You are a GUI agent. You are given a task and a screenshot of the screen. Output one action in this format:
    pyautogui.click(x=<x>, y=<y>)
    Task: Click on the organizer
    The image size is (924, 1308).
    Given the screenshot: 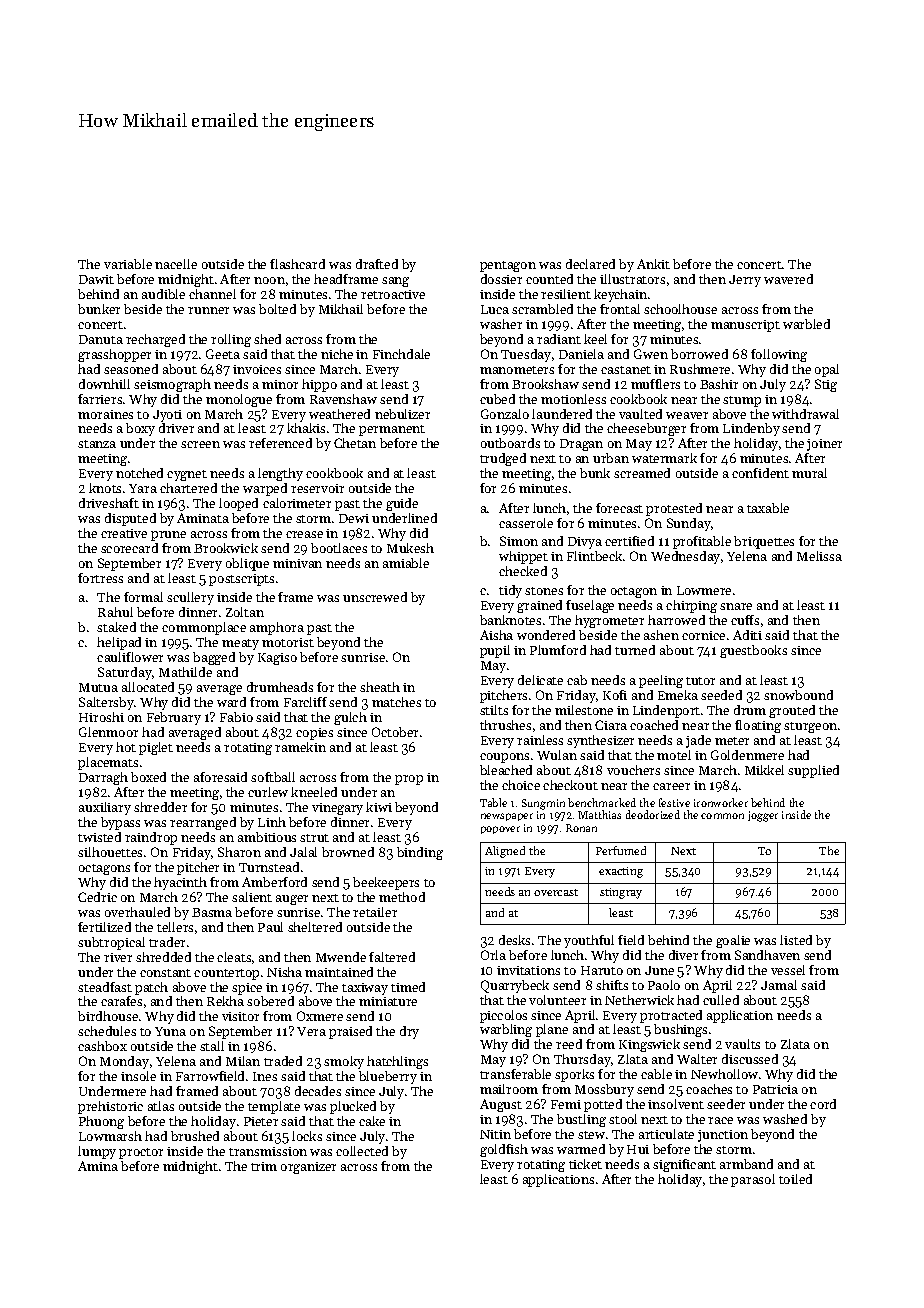 What is the action you would take?
    pyautogui.click(x=308, y=1168)
